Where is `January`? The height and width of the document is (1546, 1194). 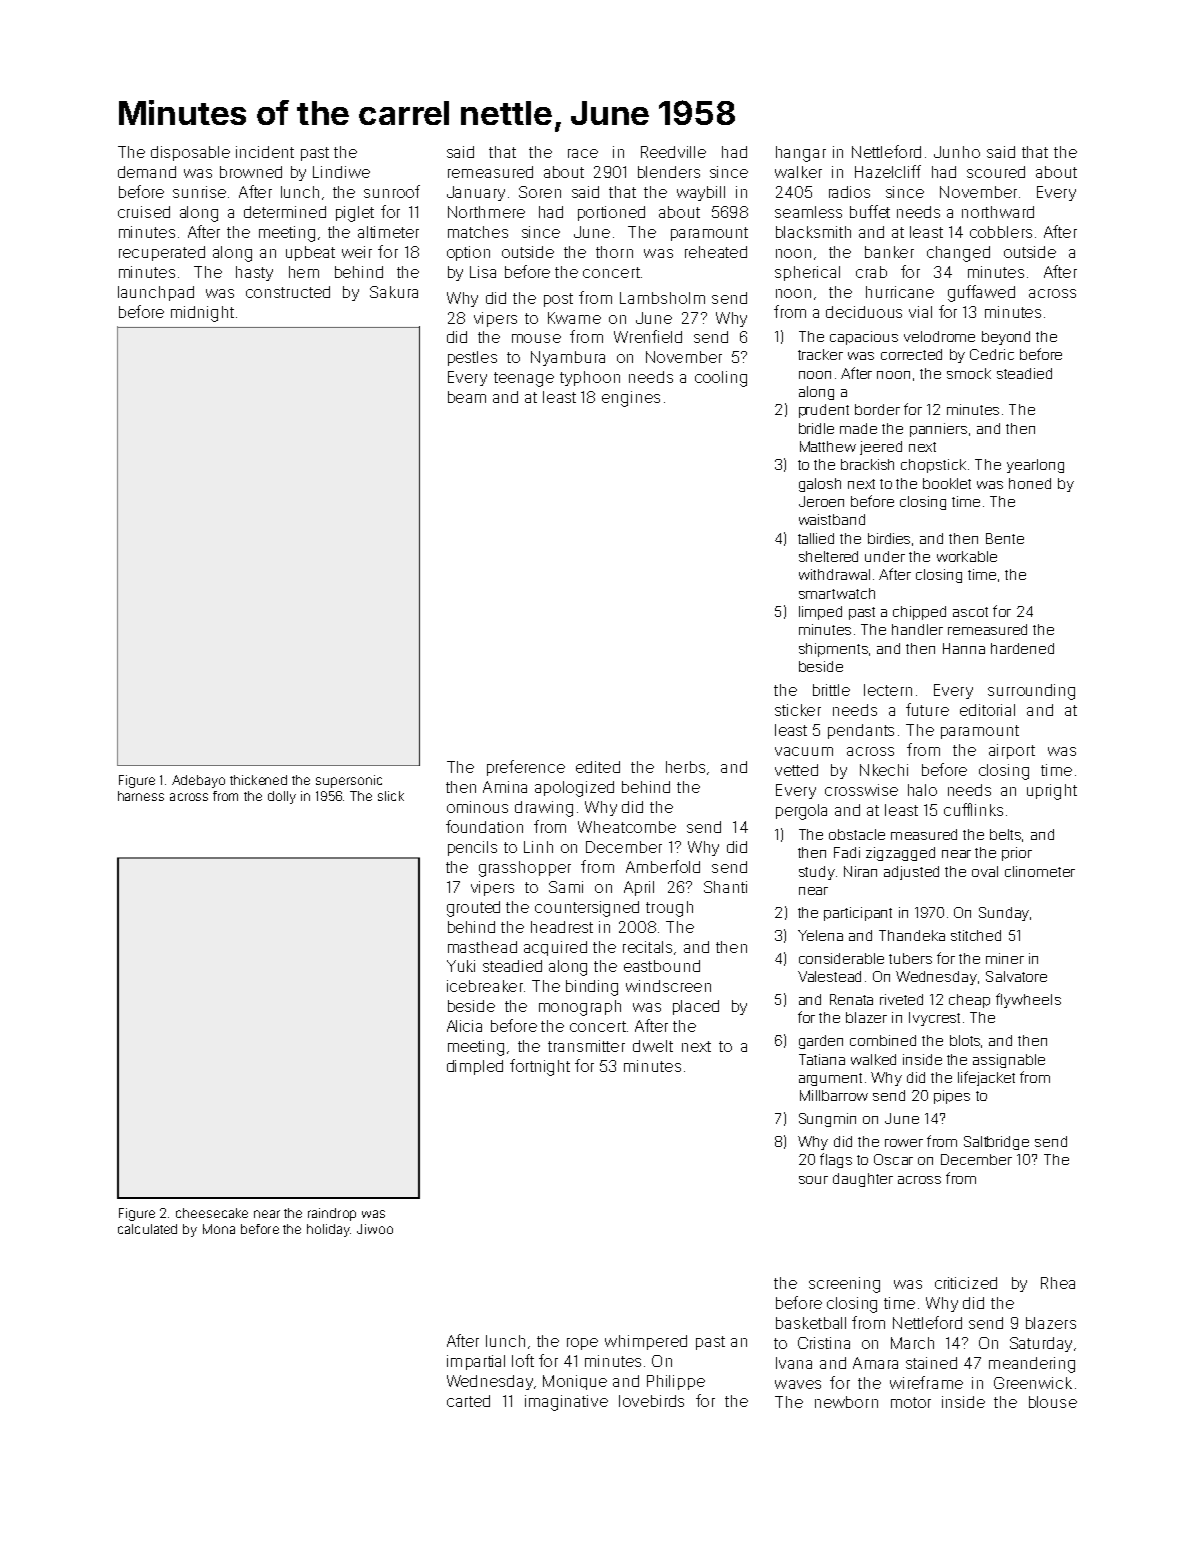
January is located at coordinates (476, 193).
